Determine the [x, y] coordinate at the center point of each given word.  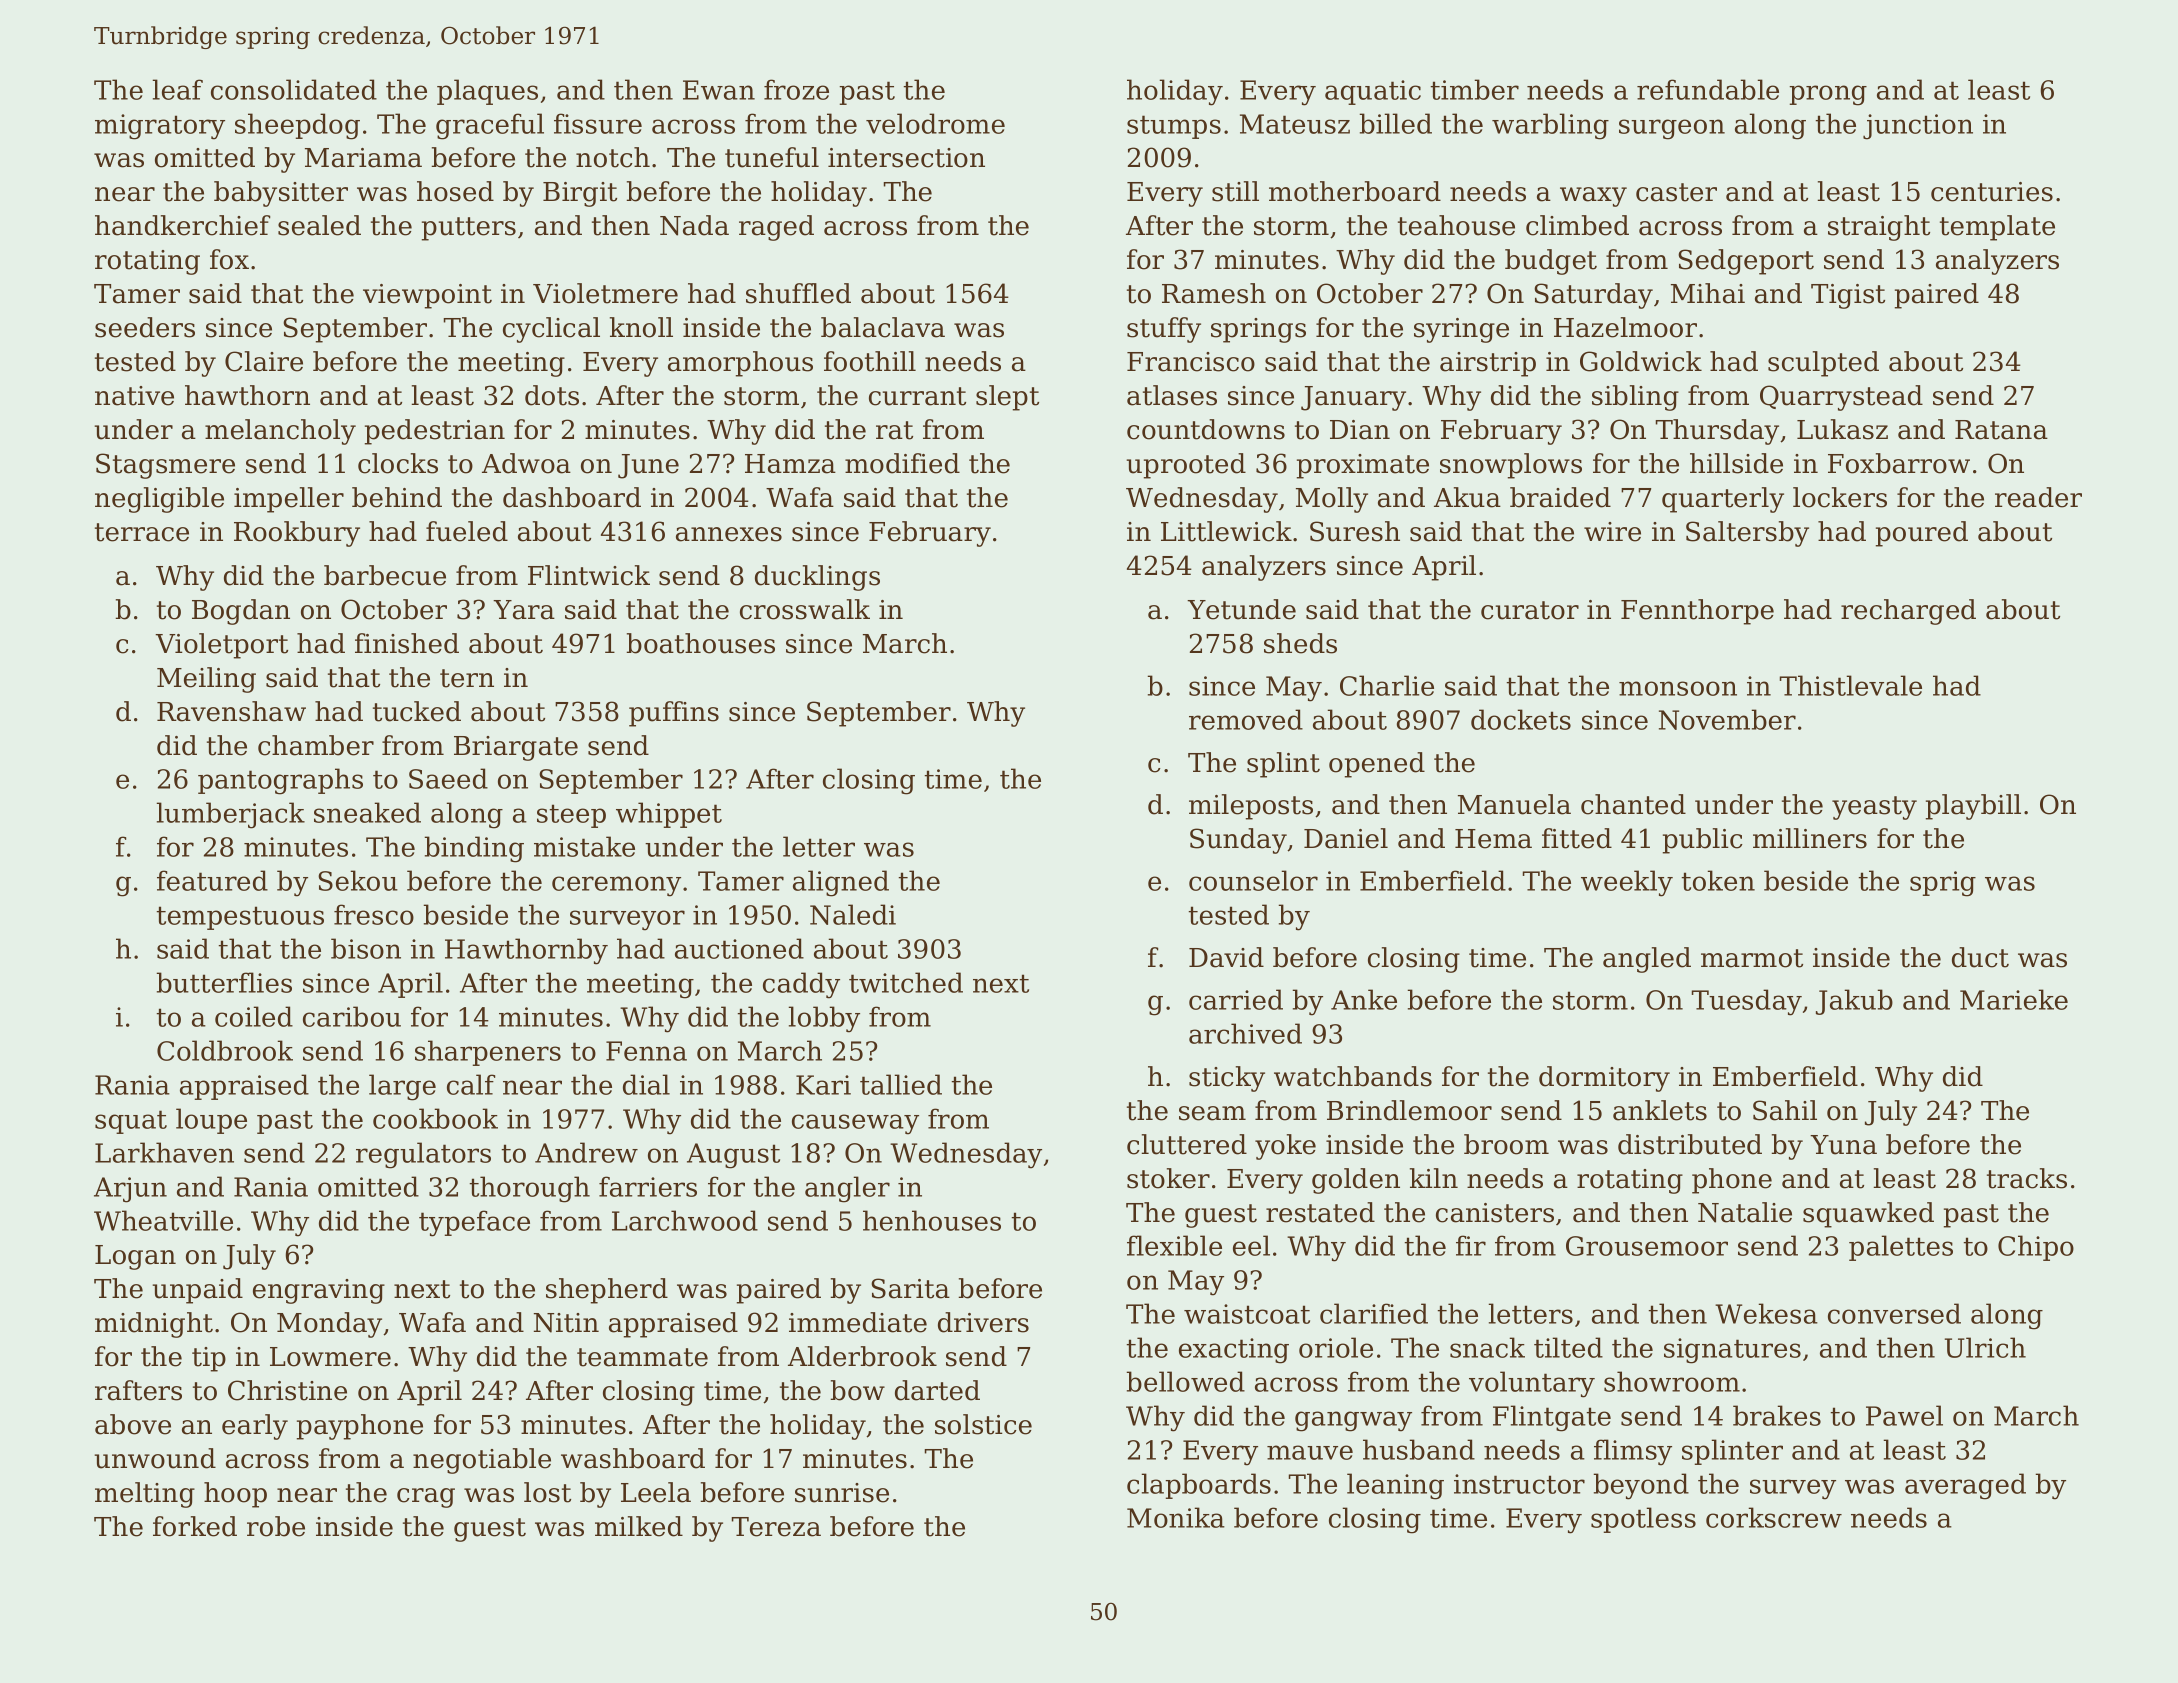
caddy [801, 985]
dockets [1521, 719]
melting [145, 1495]
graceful [490, 126]
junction [1918, 127]
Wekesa [1766, 1313]
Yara [524, 610]
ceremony [616, 886]
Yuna [1843, 1145]
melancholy [280, 432]
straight [1879, 228]
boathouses [701, 643]
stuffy [1164, 330]
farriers [648, 1186]
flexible [1174, 1245]
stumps [1174, 127]
